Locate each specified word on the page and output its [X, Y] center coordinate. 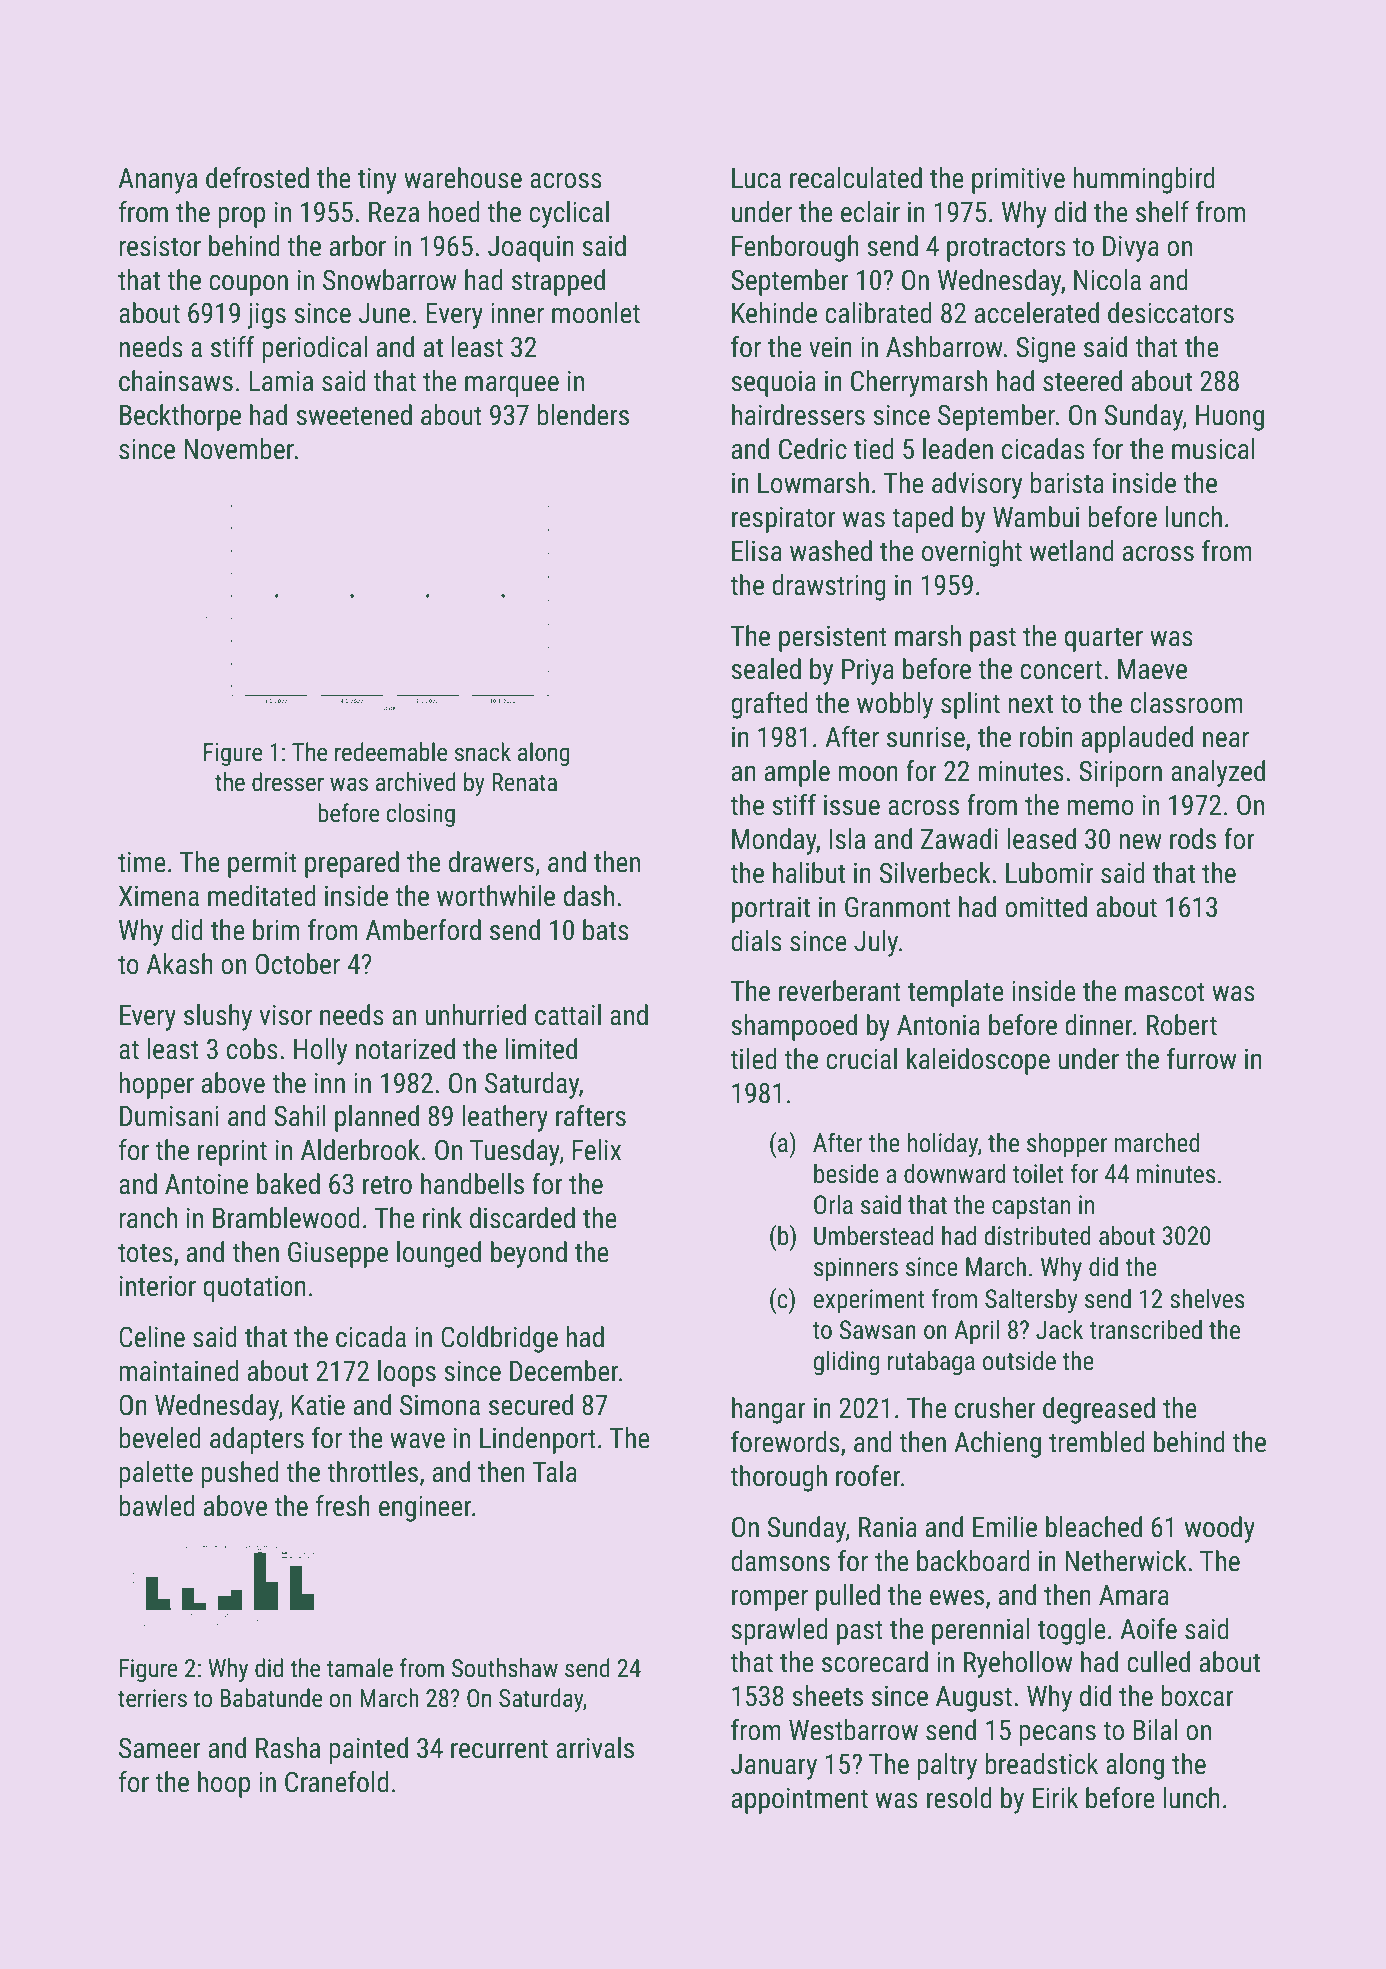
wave [417, 1441]
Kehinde [774, 313]
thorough [778, 1478]
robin [1046, 737]
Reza [394, 212]
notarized [405, 1049]
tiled [753, 1059]
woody [1220, 1529]
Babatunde [271, 1698]
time [142, 862]
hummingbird [1144, 180]
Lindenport [538, 1440]
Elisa [757, 551]
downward [955, 1174]
